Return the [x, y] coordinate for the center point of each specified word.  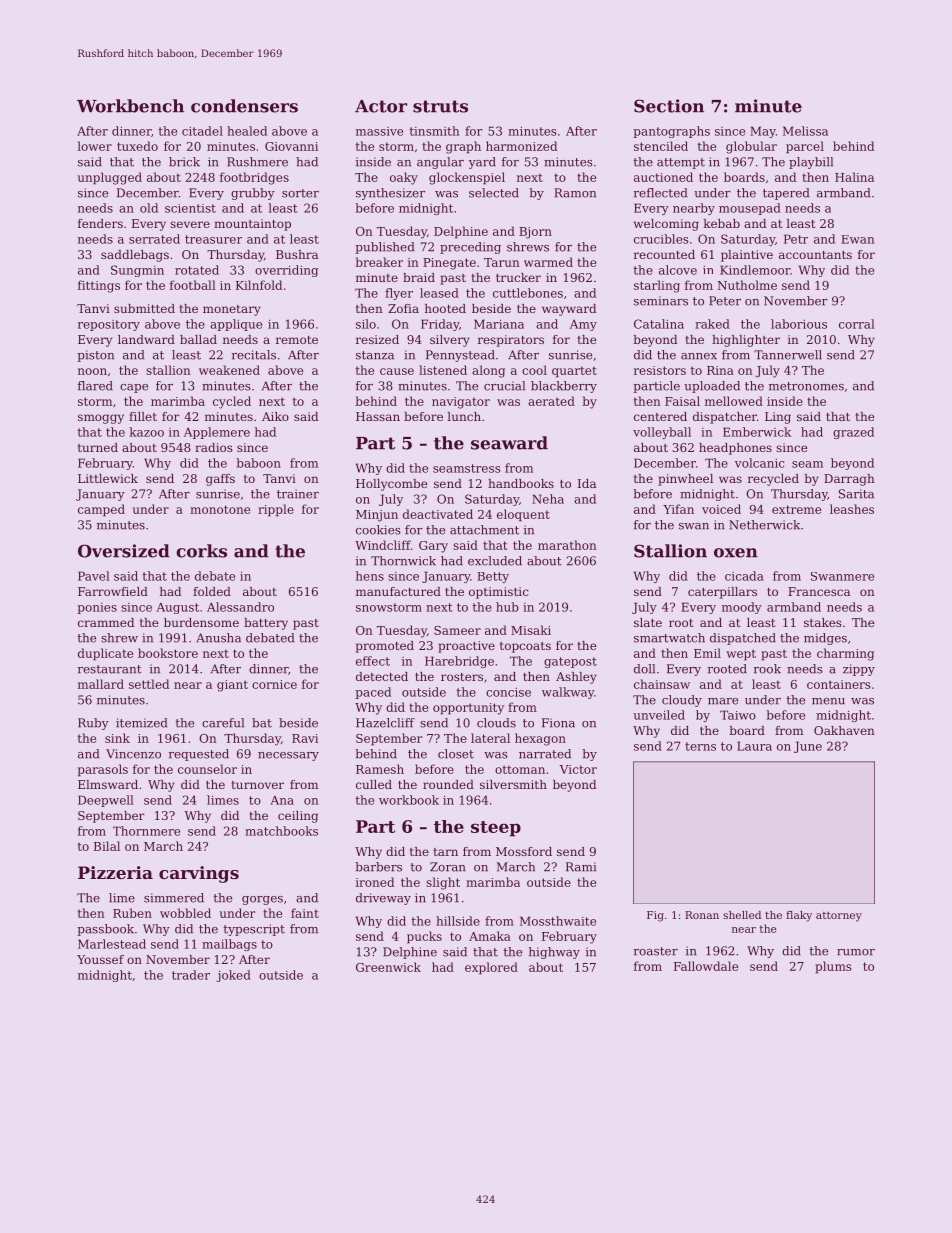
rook [767, 669]
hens [370, 576]
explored [491, 968]
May [763, 132]
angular [440, 163]
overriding [286, 271]
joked [233, 976]
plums [833, 967]
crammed [106, 622]
